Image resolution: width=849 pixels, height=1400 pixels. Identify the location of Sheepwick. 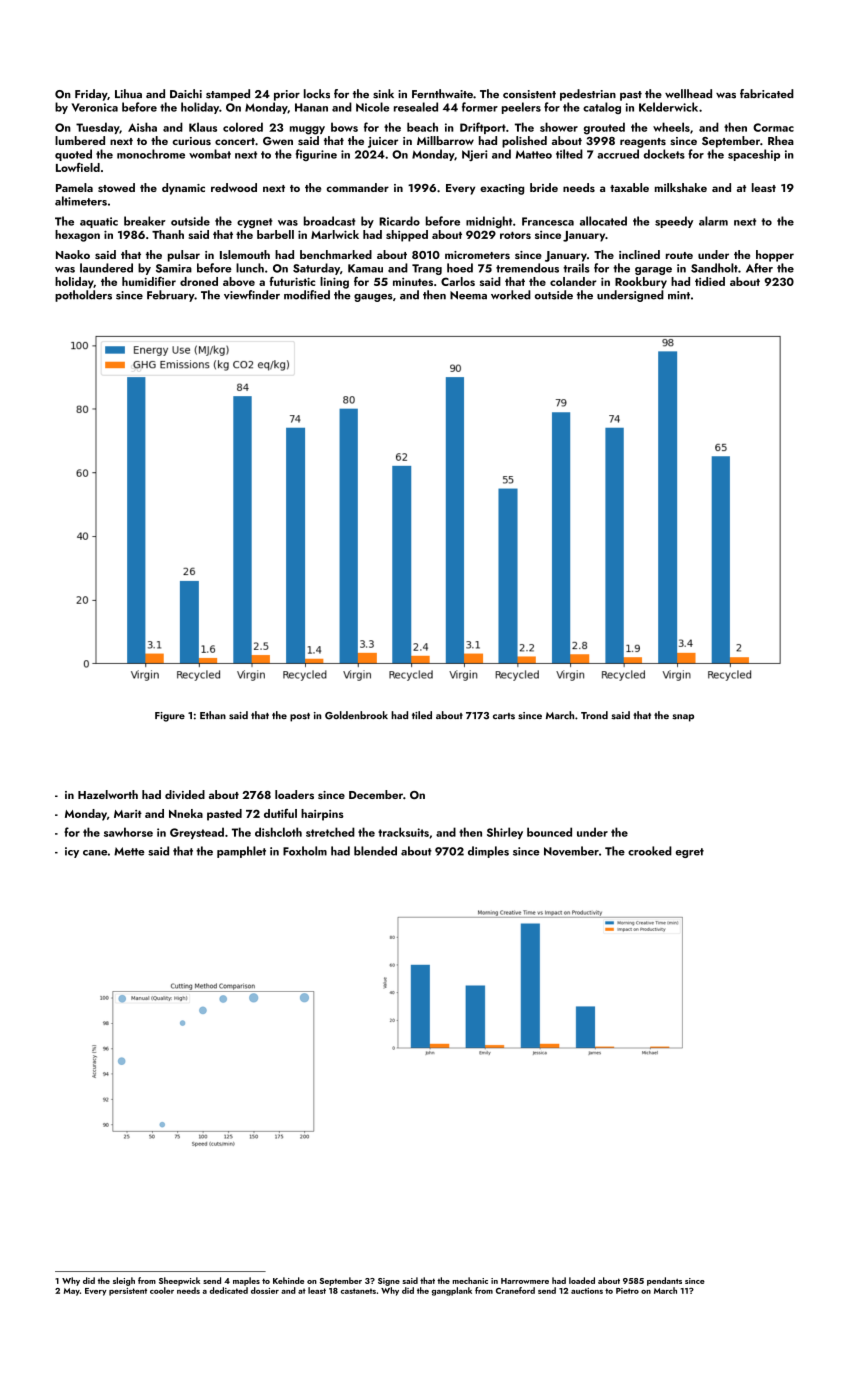
(179, 1281).
